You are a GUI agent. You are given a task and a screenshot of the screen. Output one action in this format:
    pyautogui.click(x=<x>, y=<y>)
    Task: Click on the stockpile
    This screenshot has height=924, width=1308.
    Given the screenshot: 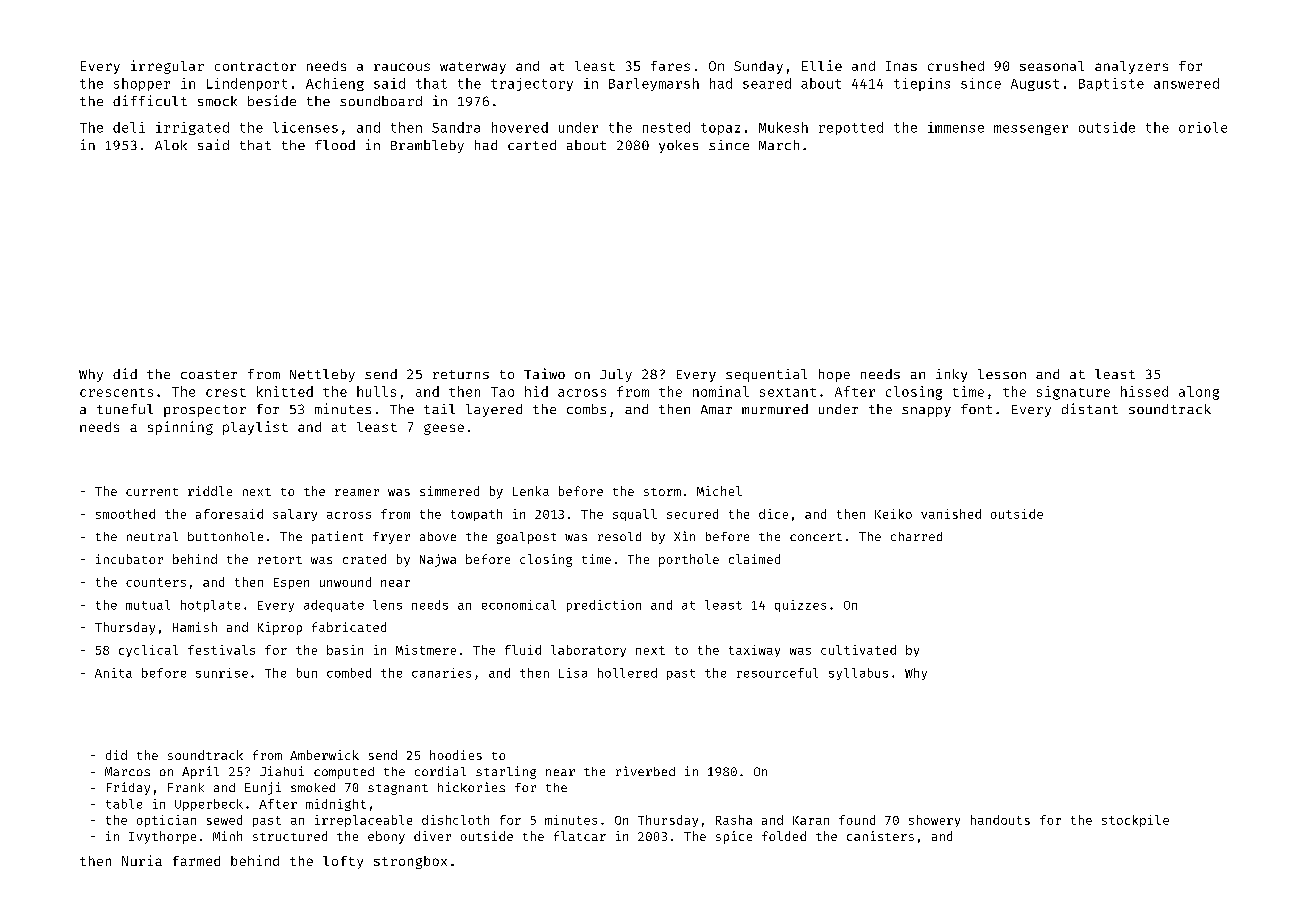 What is the action you would take?
    pyautogui.click(x=1135, y=821)
